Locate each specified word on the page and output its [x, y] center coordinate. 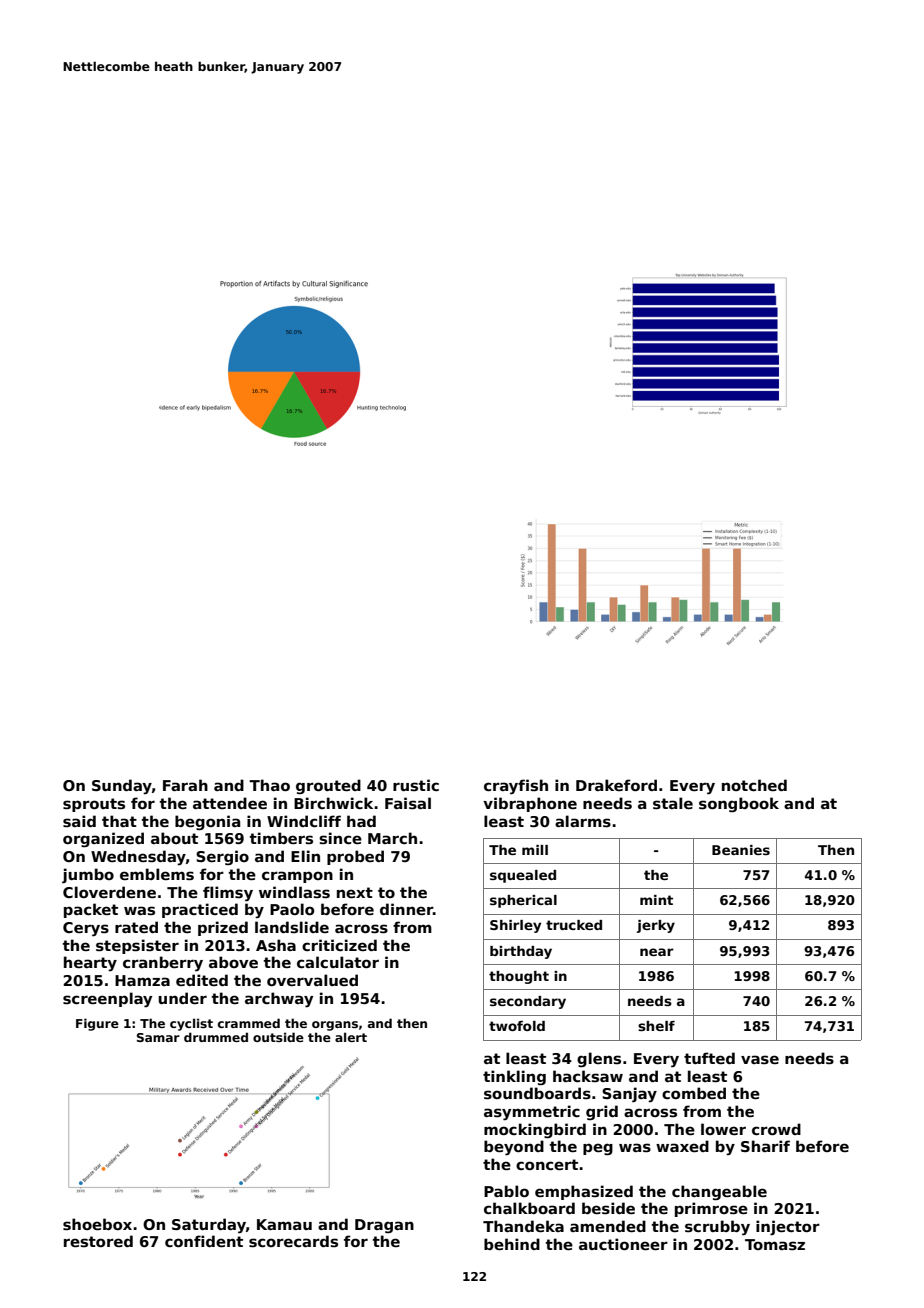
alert [351, 1037]
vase [760, 1060]
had [361, 821]
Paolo [292, 909]
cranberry [163, 964]
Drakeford [616, 785]
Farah [185, 785]
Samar [158, 1037]
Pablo [506, 1191]
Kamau [284, 1224]
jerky [656, 926]
